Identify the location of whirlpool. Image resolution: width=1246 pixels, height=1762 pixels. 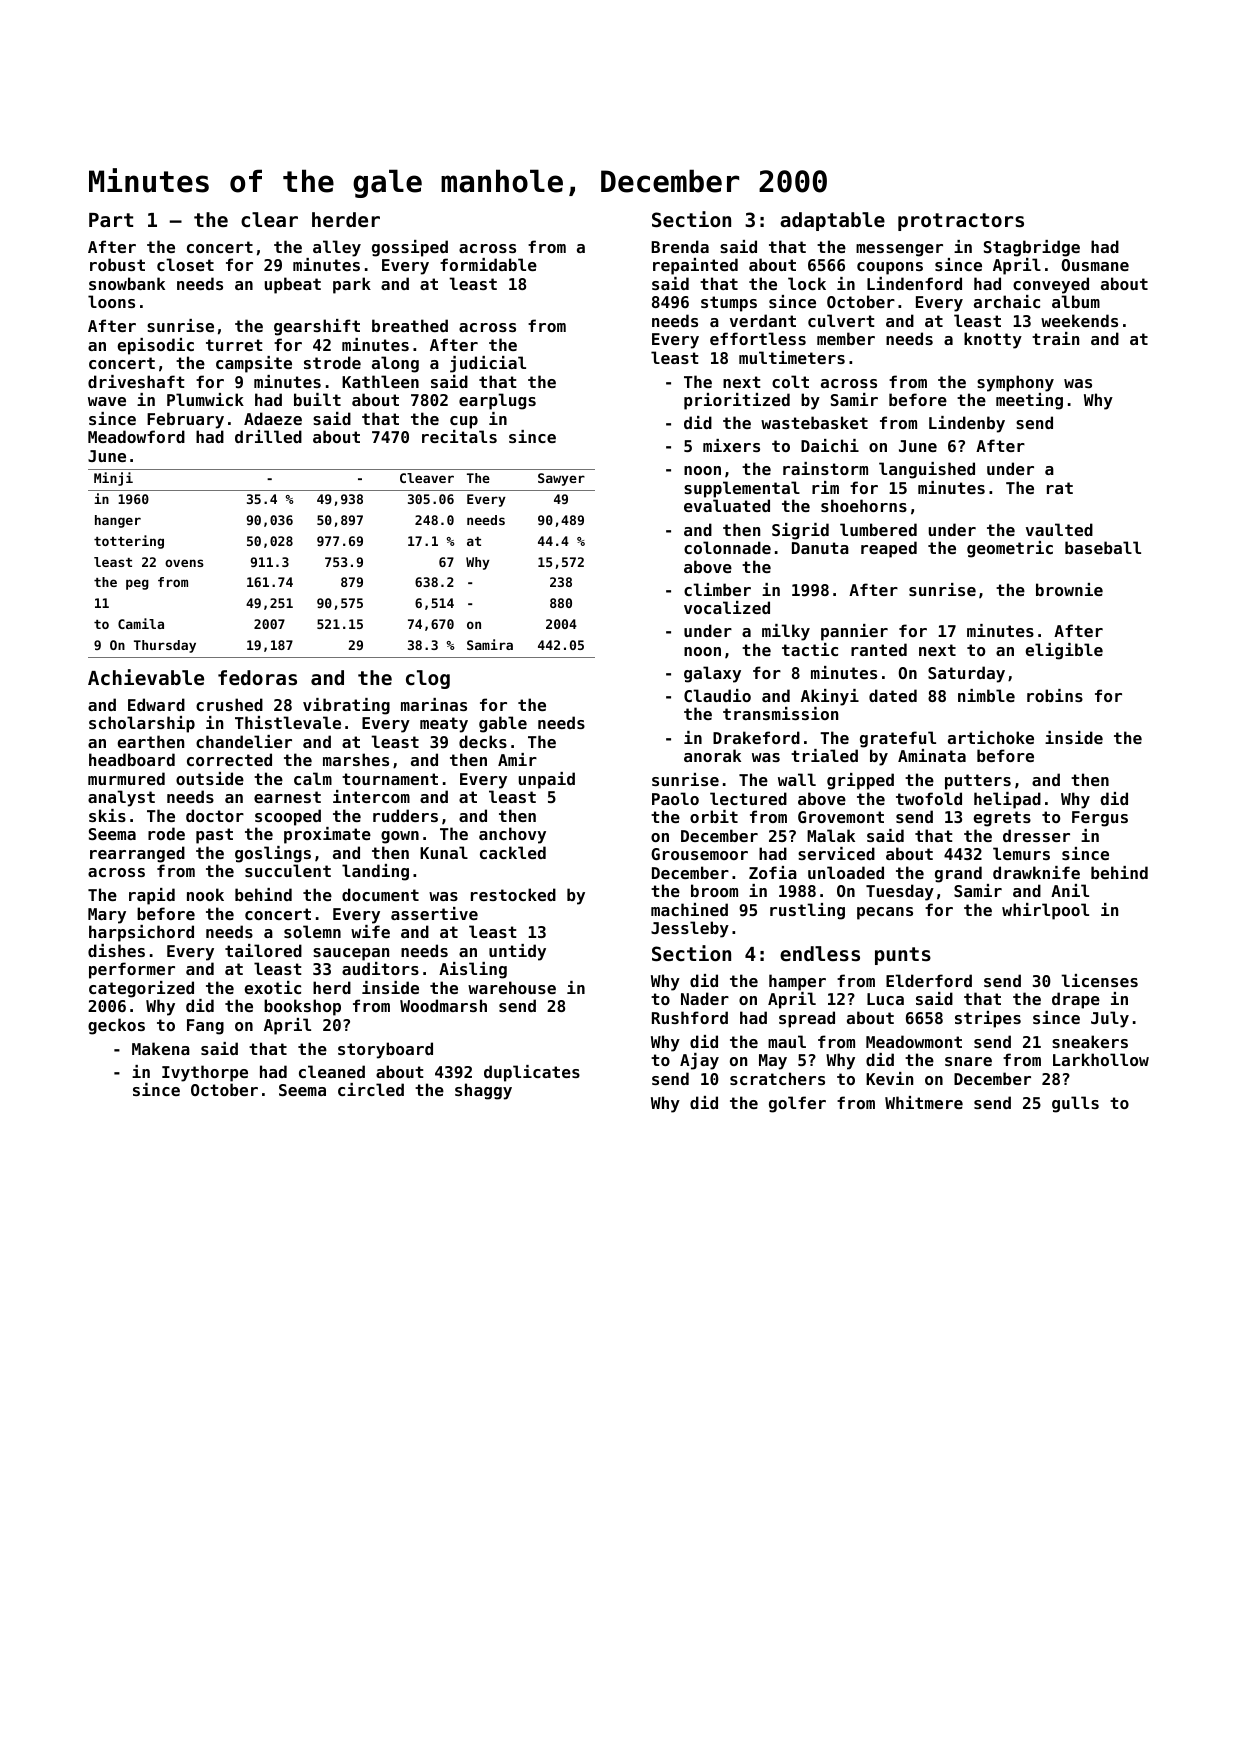
(1045, 911).
